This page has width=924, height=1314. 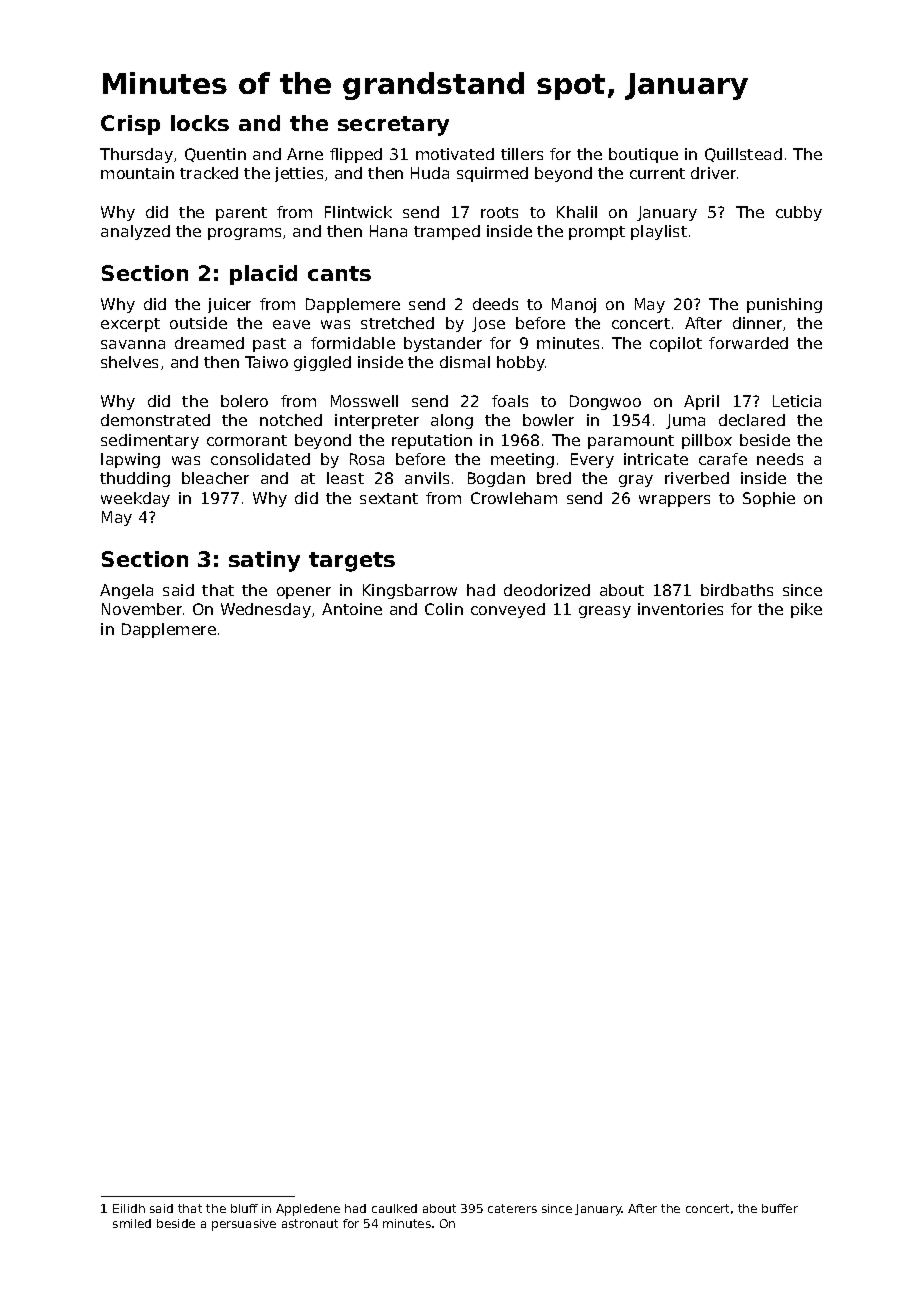 I want to click on boutique, so click(x=643, y=155).
